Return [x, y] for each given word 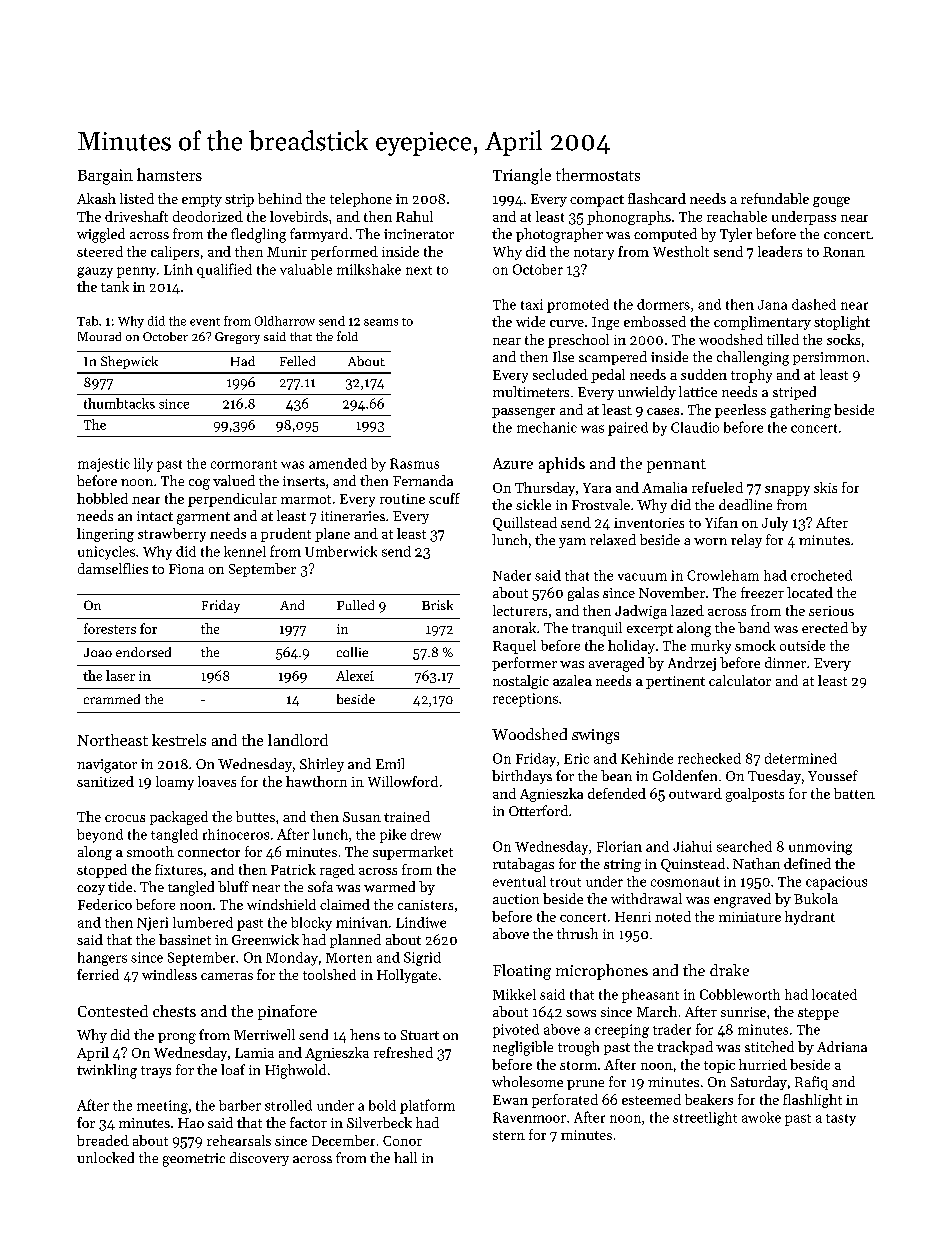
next [419, 270]
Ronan [844, 252]
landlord [298, 740]
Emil [390, 763]
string [622, 865]
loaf [233, 1069]
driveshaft [136, 216]
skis [825, 487]
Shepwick [129, 362]
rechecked [709, 758]
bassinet [185, 939]
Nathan [756, 863]
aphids [562, 465]
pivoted [516, 1031]
